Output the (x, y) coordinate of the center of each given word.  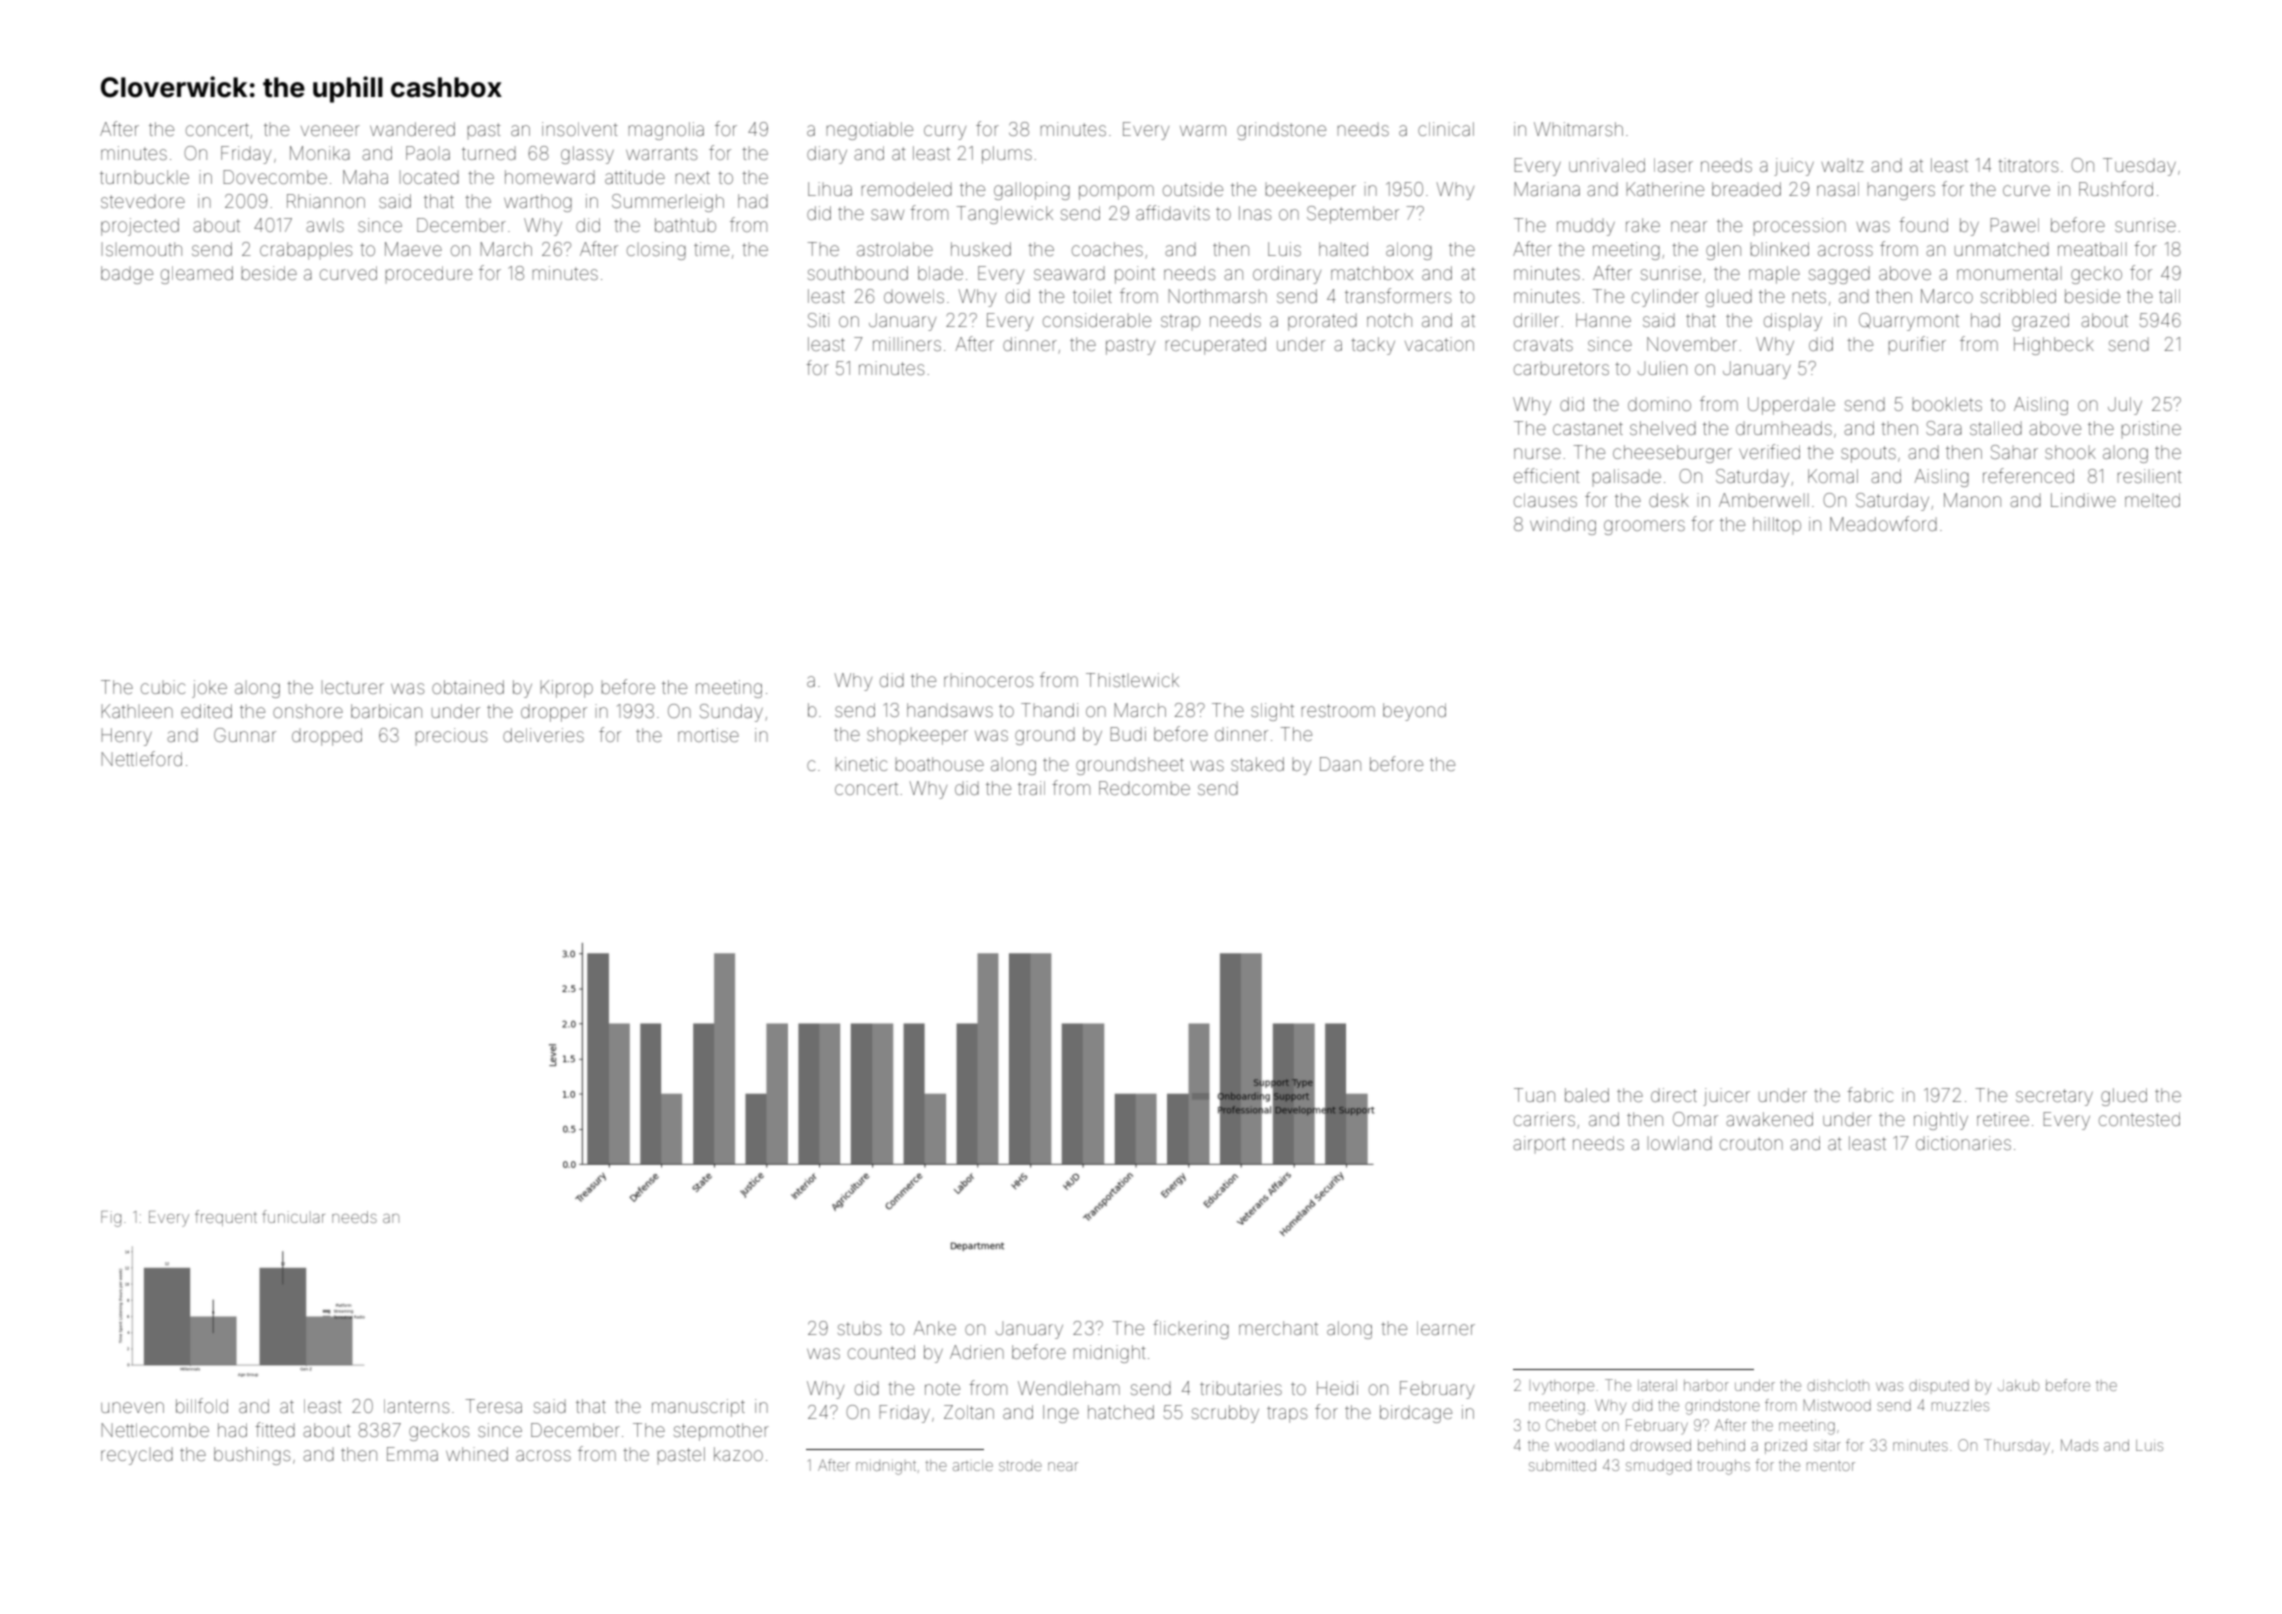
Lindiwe (2083, 500)
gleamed (197, 275)
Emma (412, 1454)
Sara (1944, 428)
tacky (1373, 346)
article (973, 1465)
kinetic (861, 764)
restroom (1338, 710)
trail (1031, 788)
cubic (163, 687)
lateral (1657, 1385)
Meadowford (1883, 523)
